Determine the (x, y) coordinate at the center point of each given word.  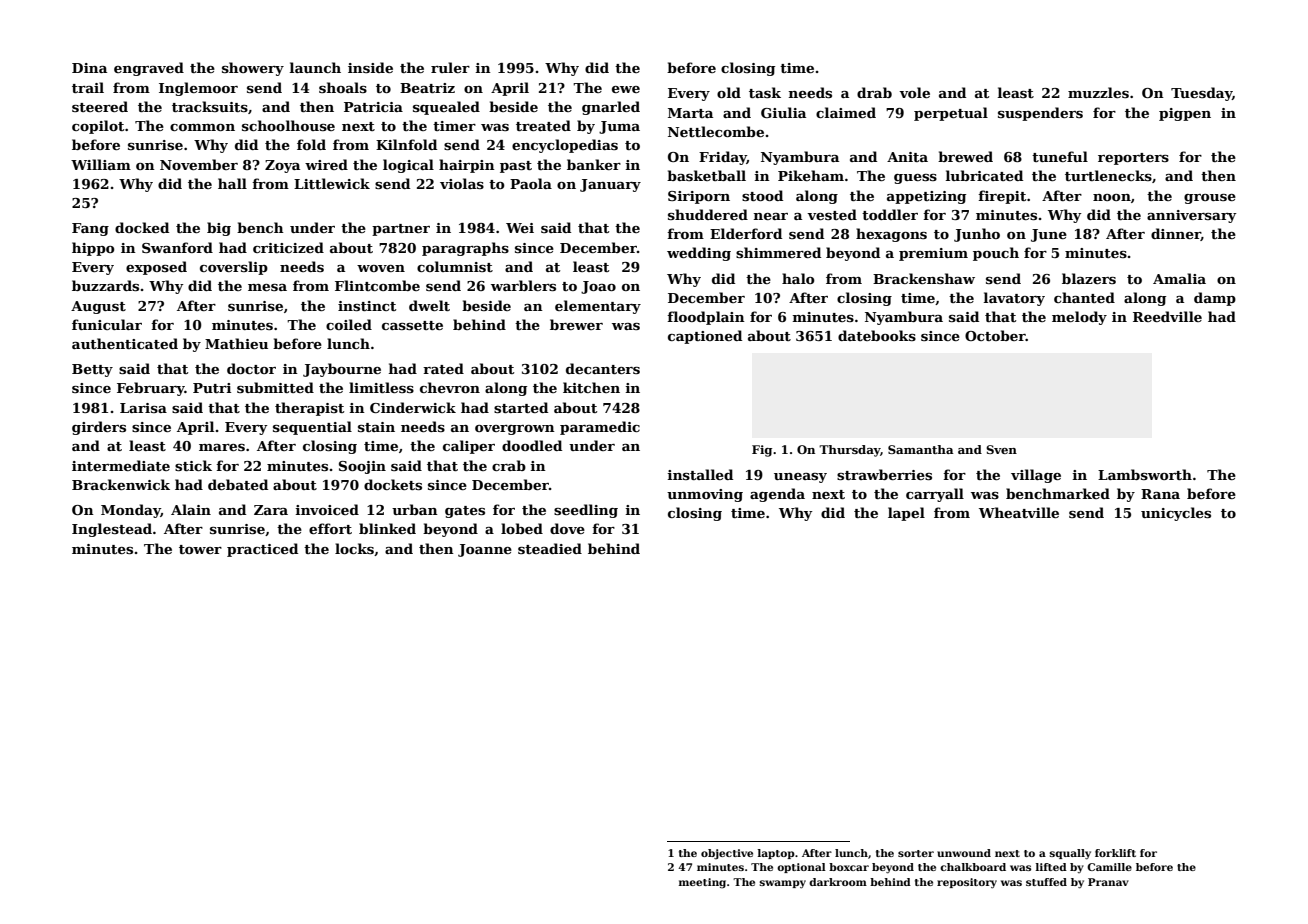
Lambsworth (1145, 474)
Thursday (849, 451)
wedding (699, 254)
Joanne (485, 550)
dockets (393, 484)
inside (370, 67)
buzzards (105, 285)
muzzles (1098, 92)
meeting (702, 883)
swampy (783, 884)
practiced (262, 550)
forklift (1115, 853)
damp (1215, 299)
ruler (450, 67)
